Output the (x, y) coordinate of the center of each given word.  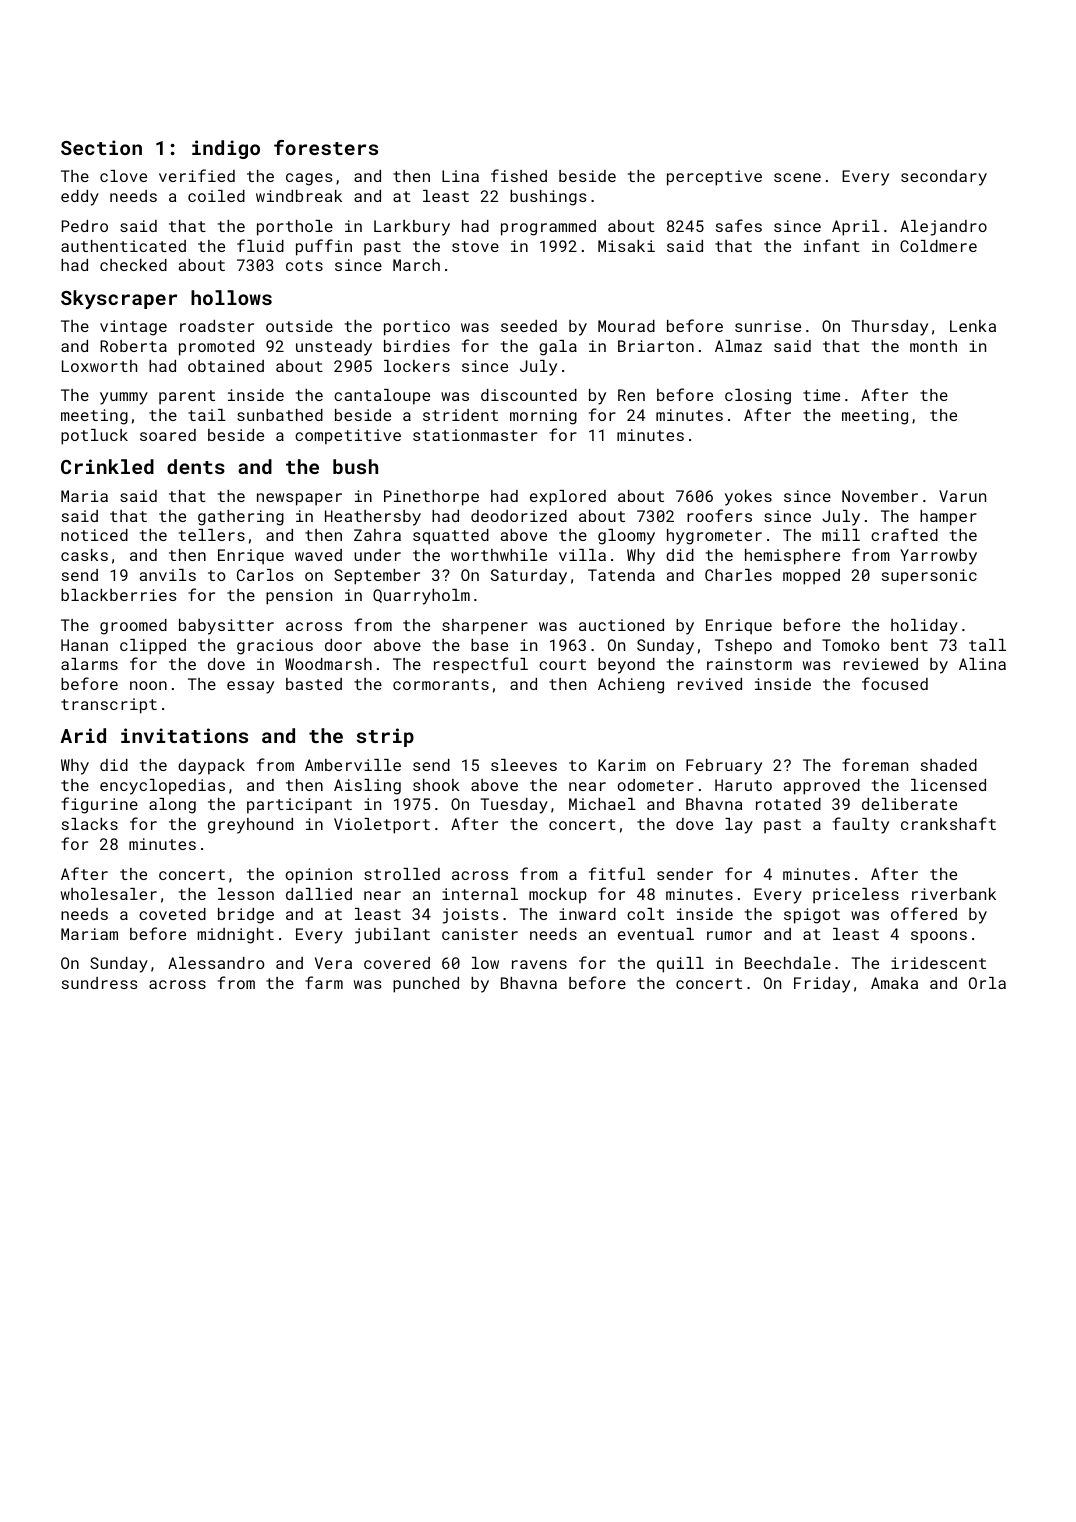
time (821, 395)
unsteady (334, 348)
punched (426, 985)
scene (797, 177)
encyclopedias (162, 787)
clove (123, 176)
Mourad (626, 326)
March (416, 265)
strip (385, 737)
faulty (861, 825)
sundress (100, 983)
